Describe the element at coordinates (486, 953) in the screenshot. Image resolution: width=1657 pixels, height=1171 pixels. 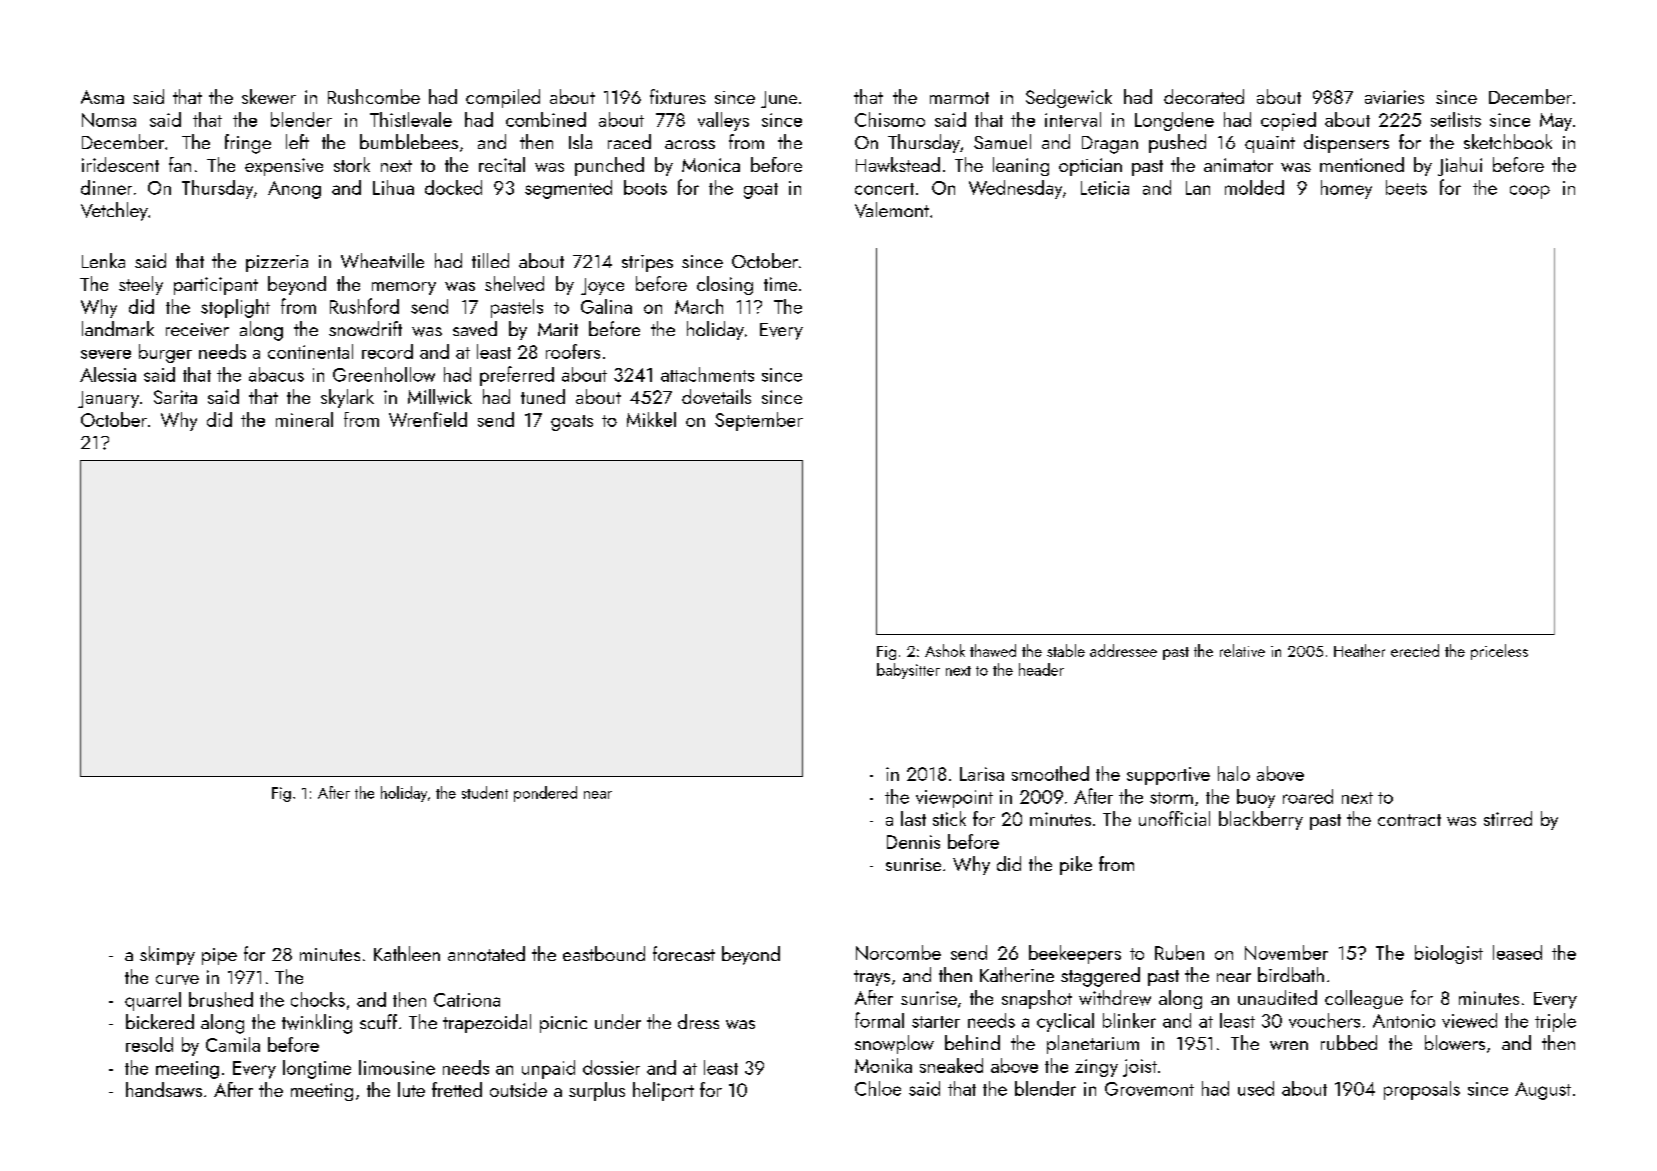
I see `annotated` at that location.
